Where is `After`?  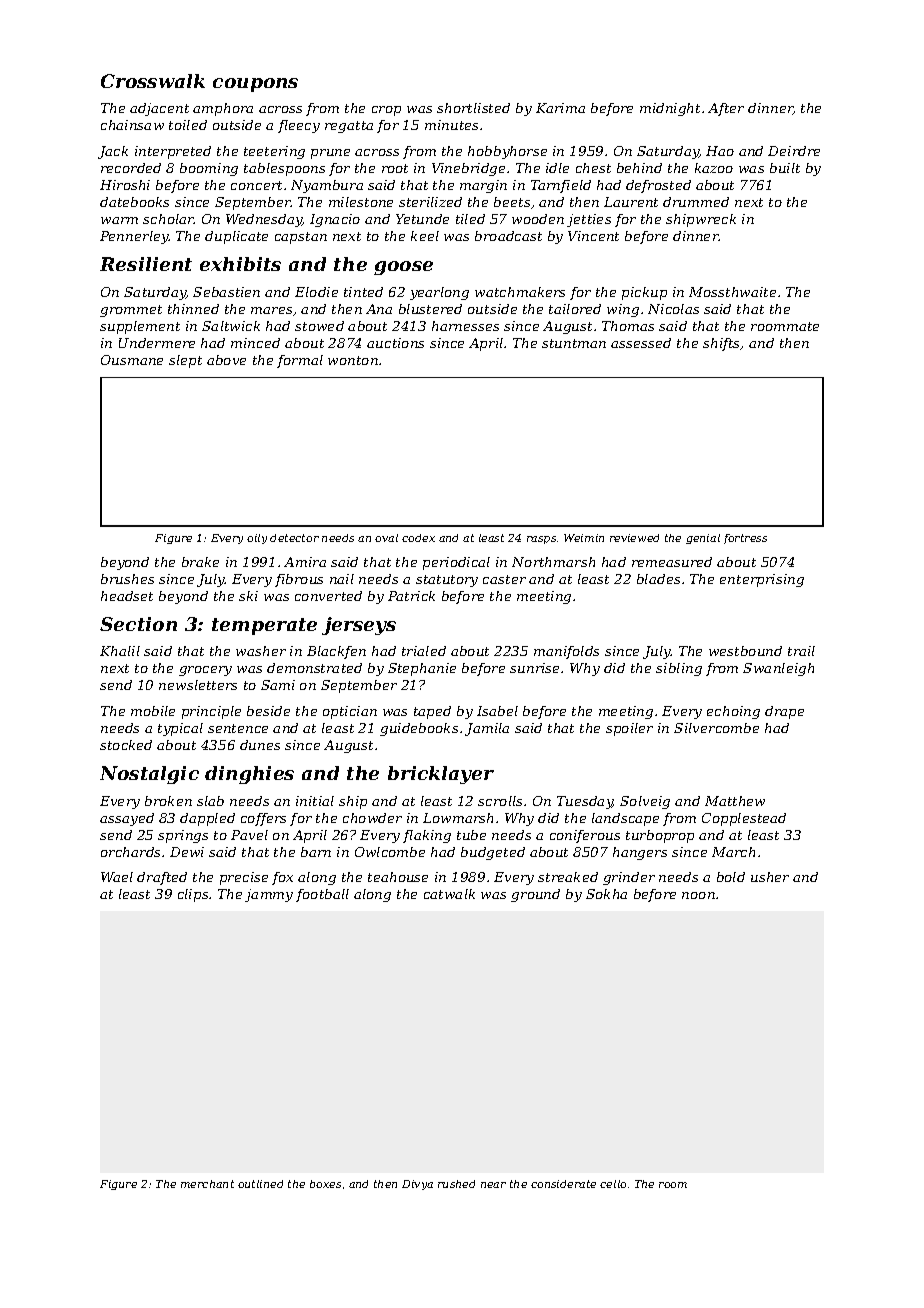 After is located at coordinates (726, 109).
